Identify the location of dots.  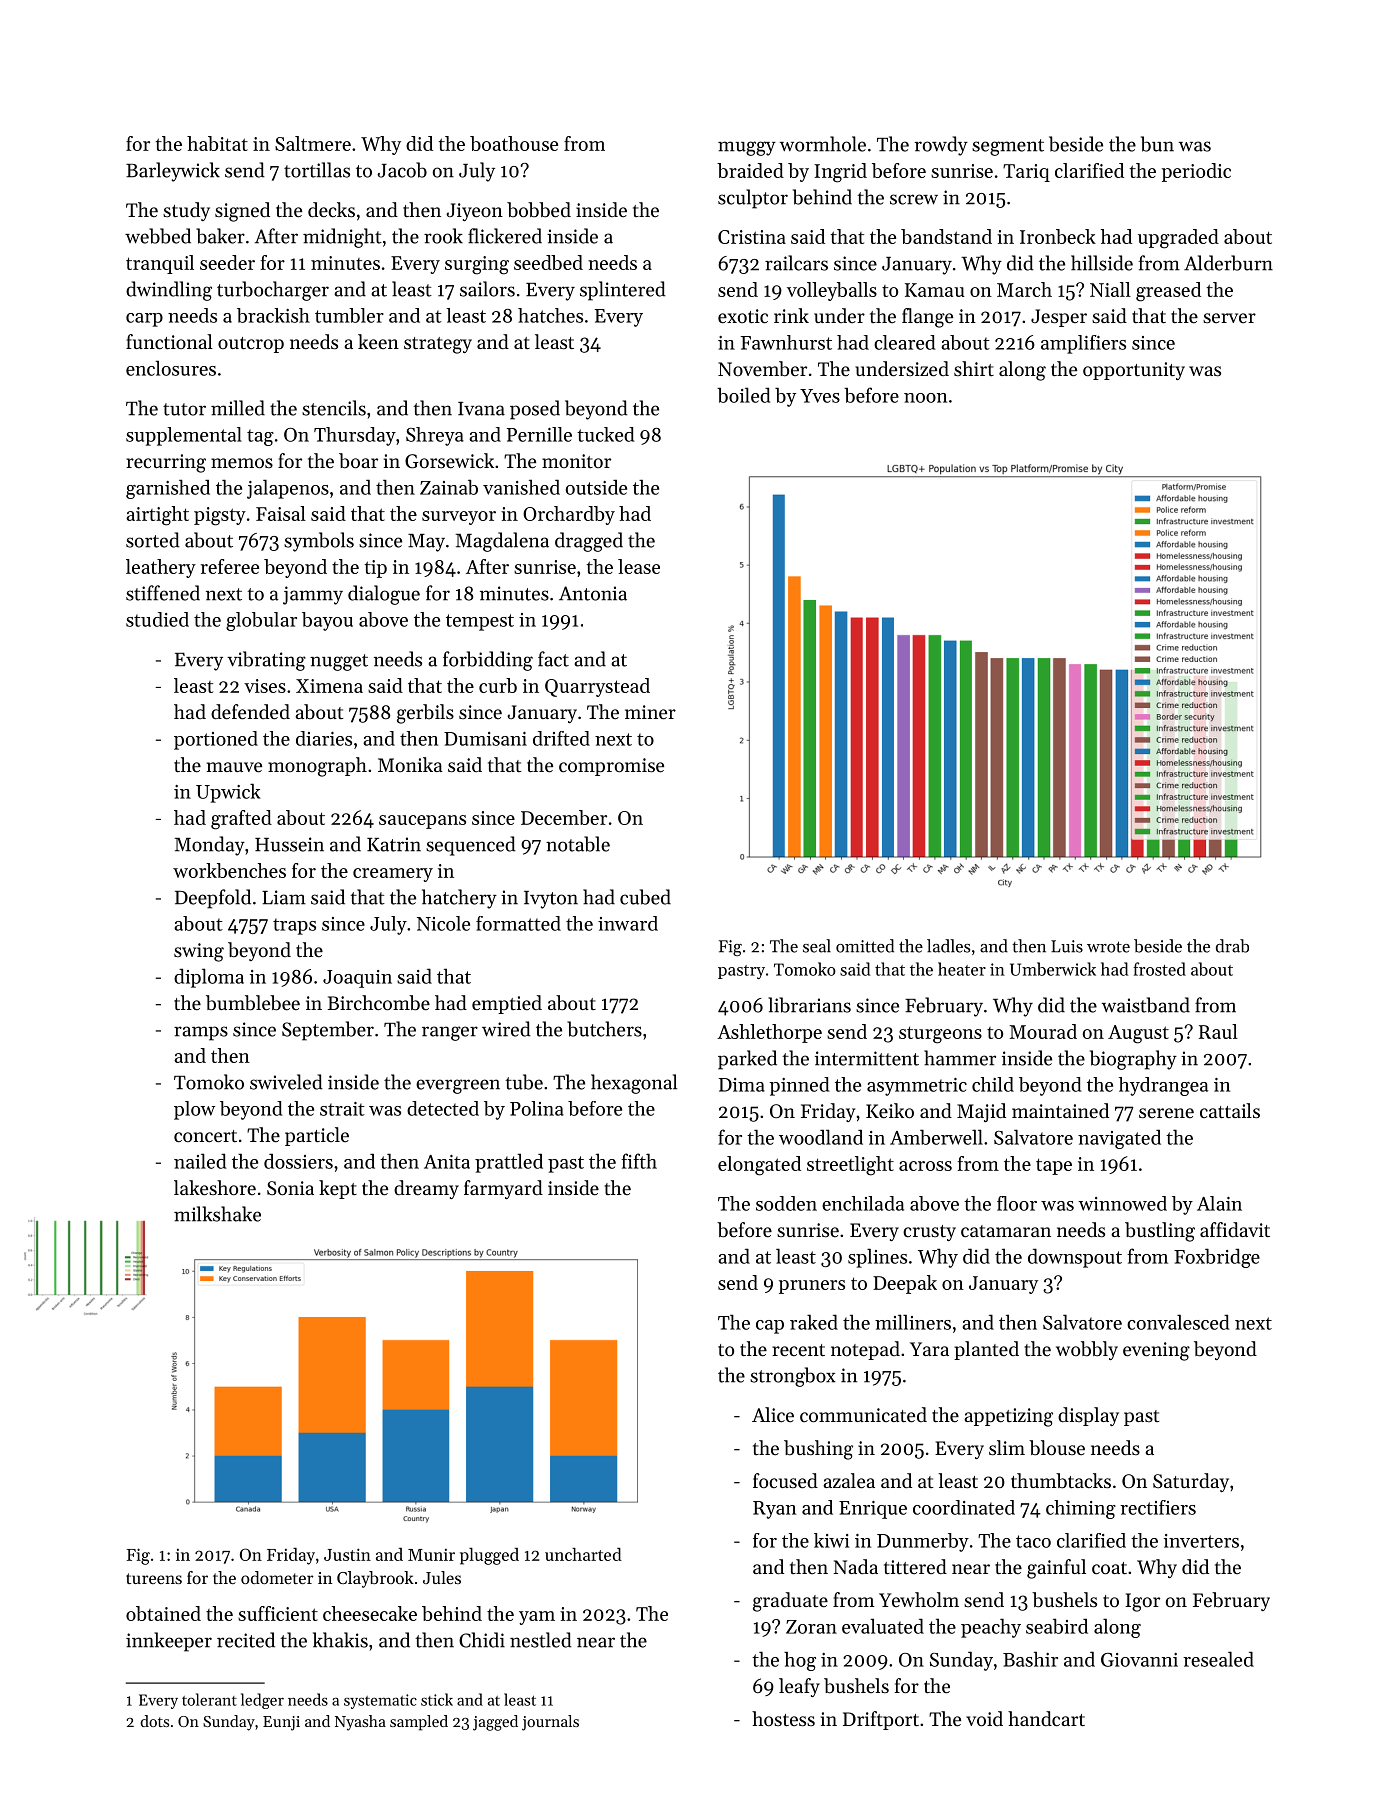
(154, 1721).
